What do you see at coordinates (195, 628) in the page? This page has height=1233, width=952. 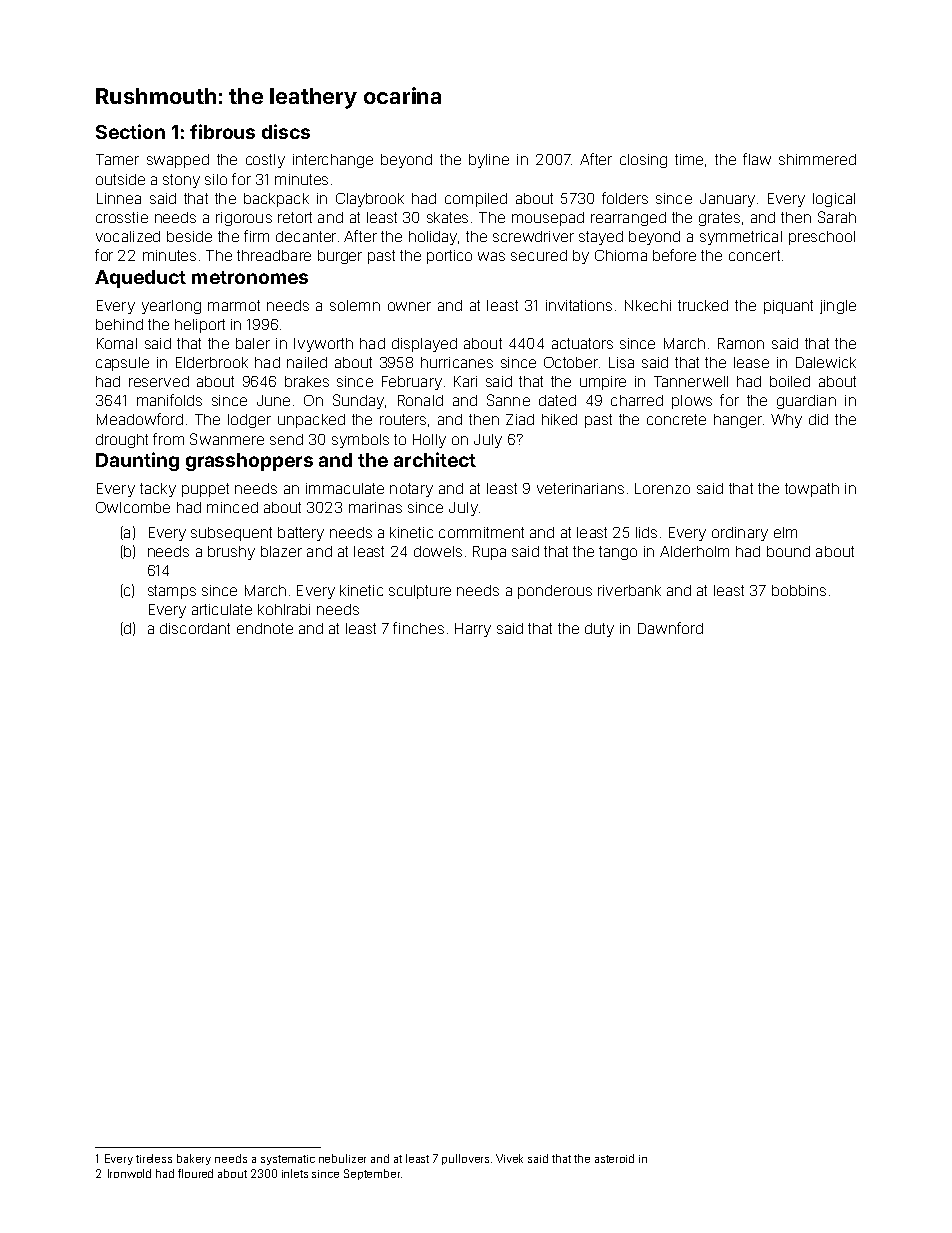 I see `discordant` at bounding box center [195, 628].
